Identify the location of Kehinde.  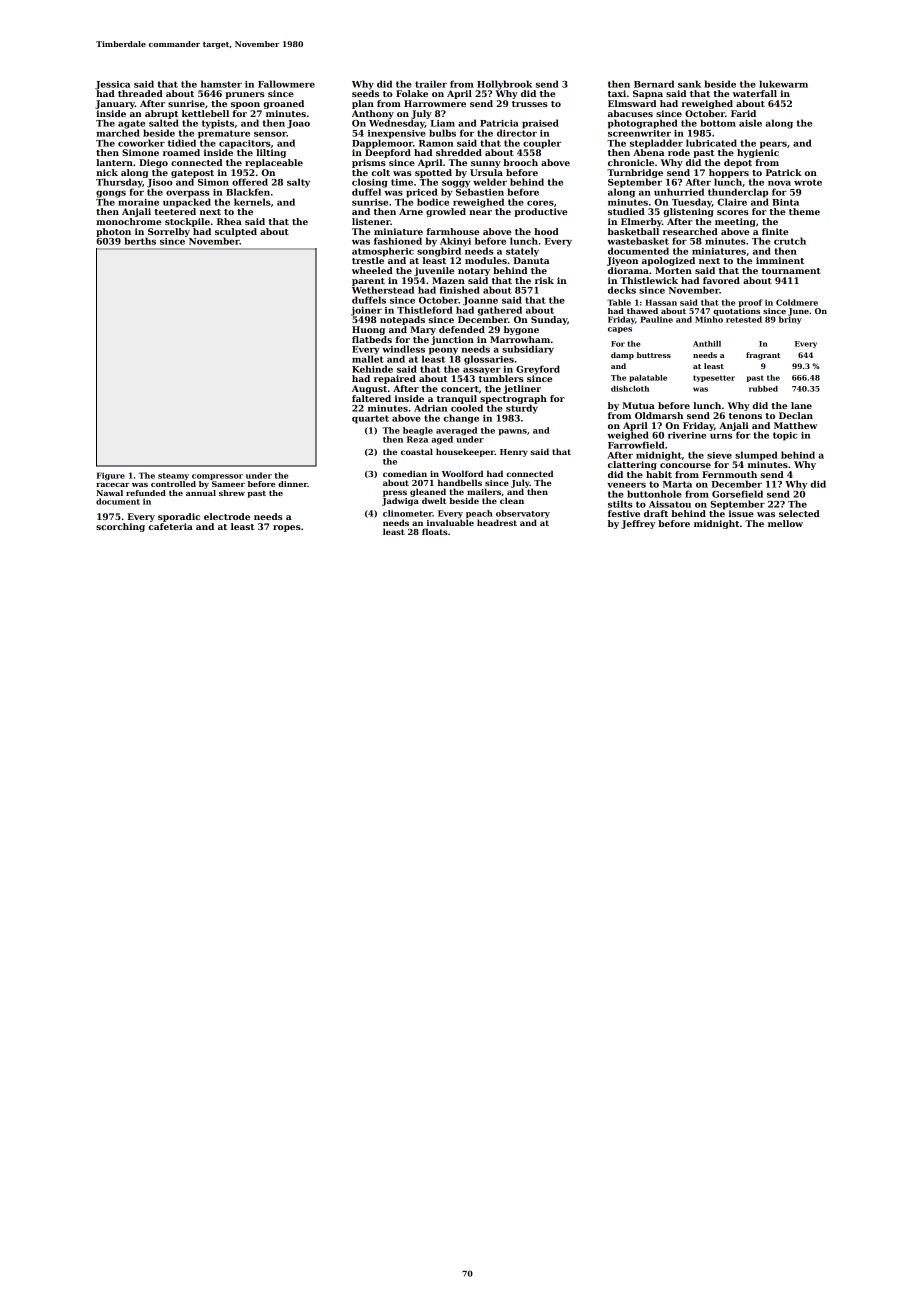
(372, 369).
